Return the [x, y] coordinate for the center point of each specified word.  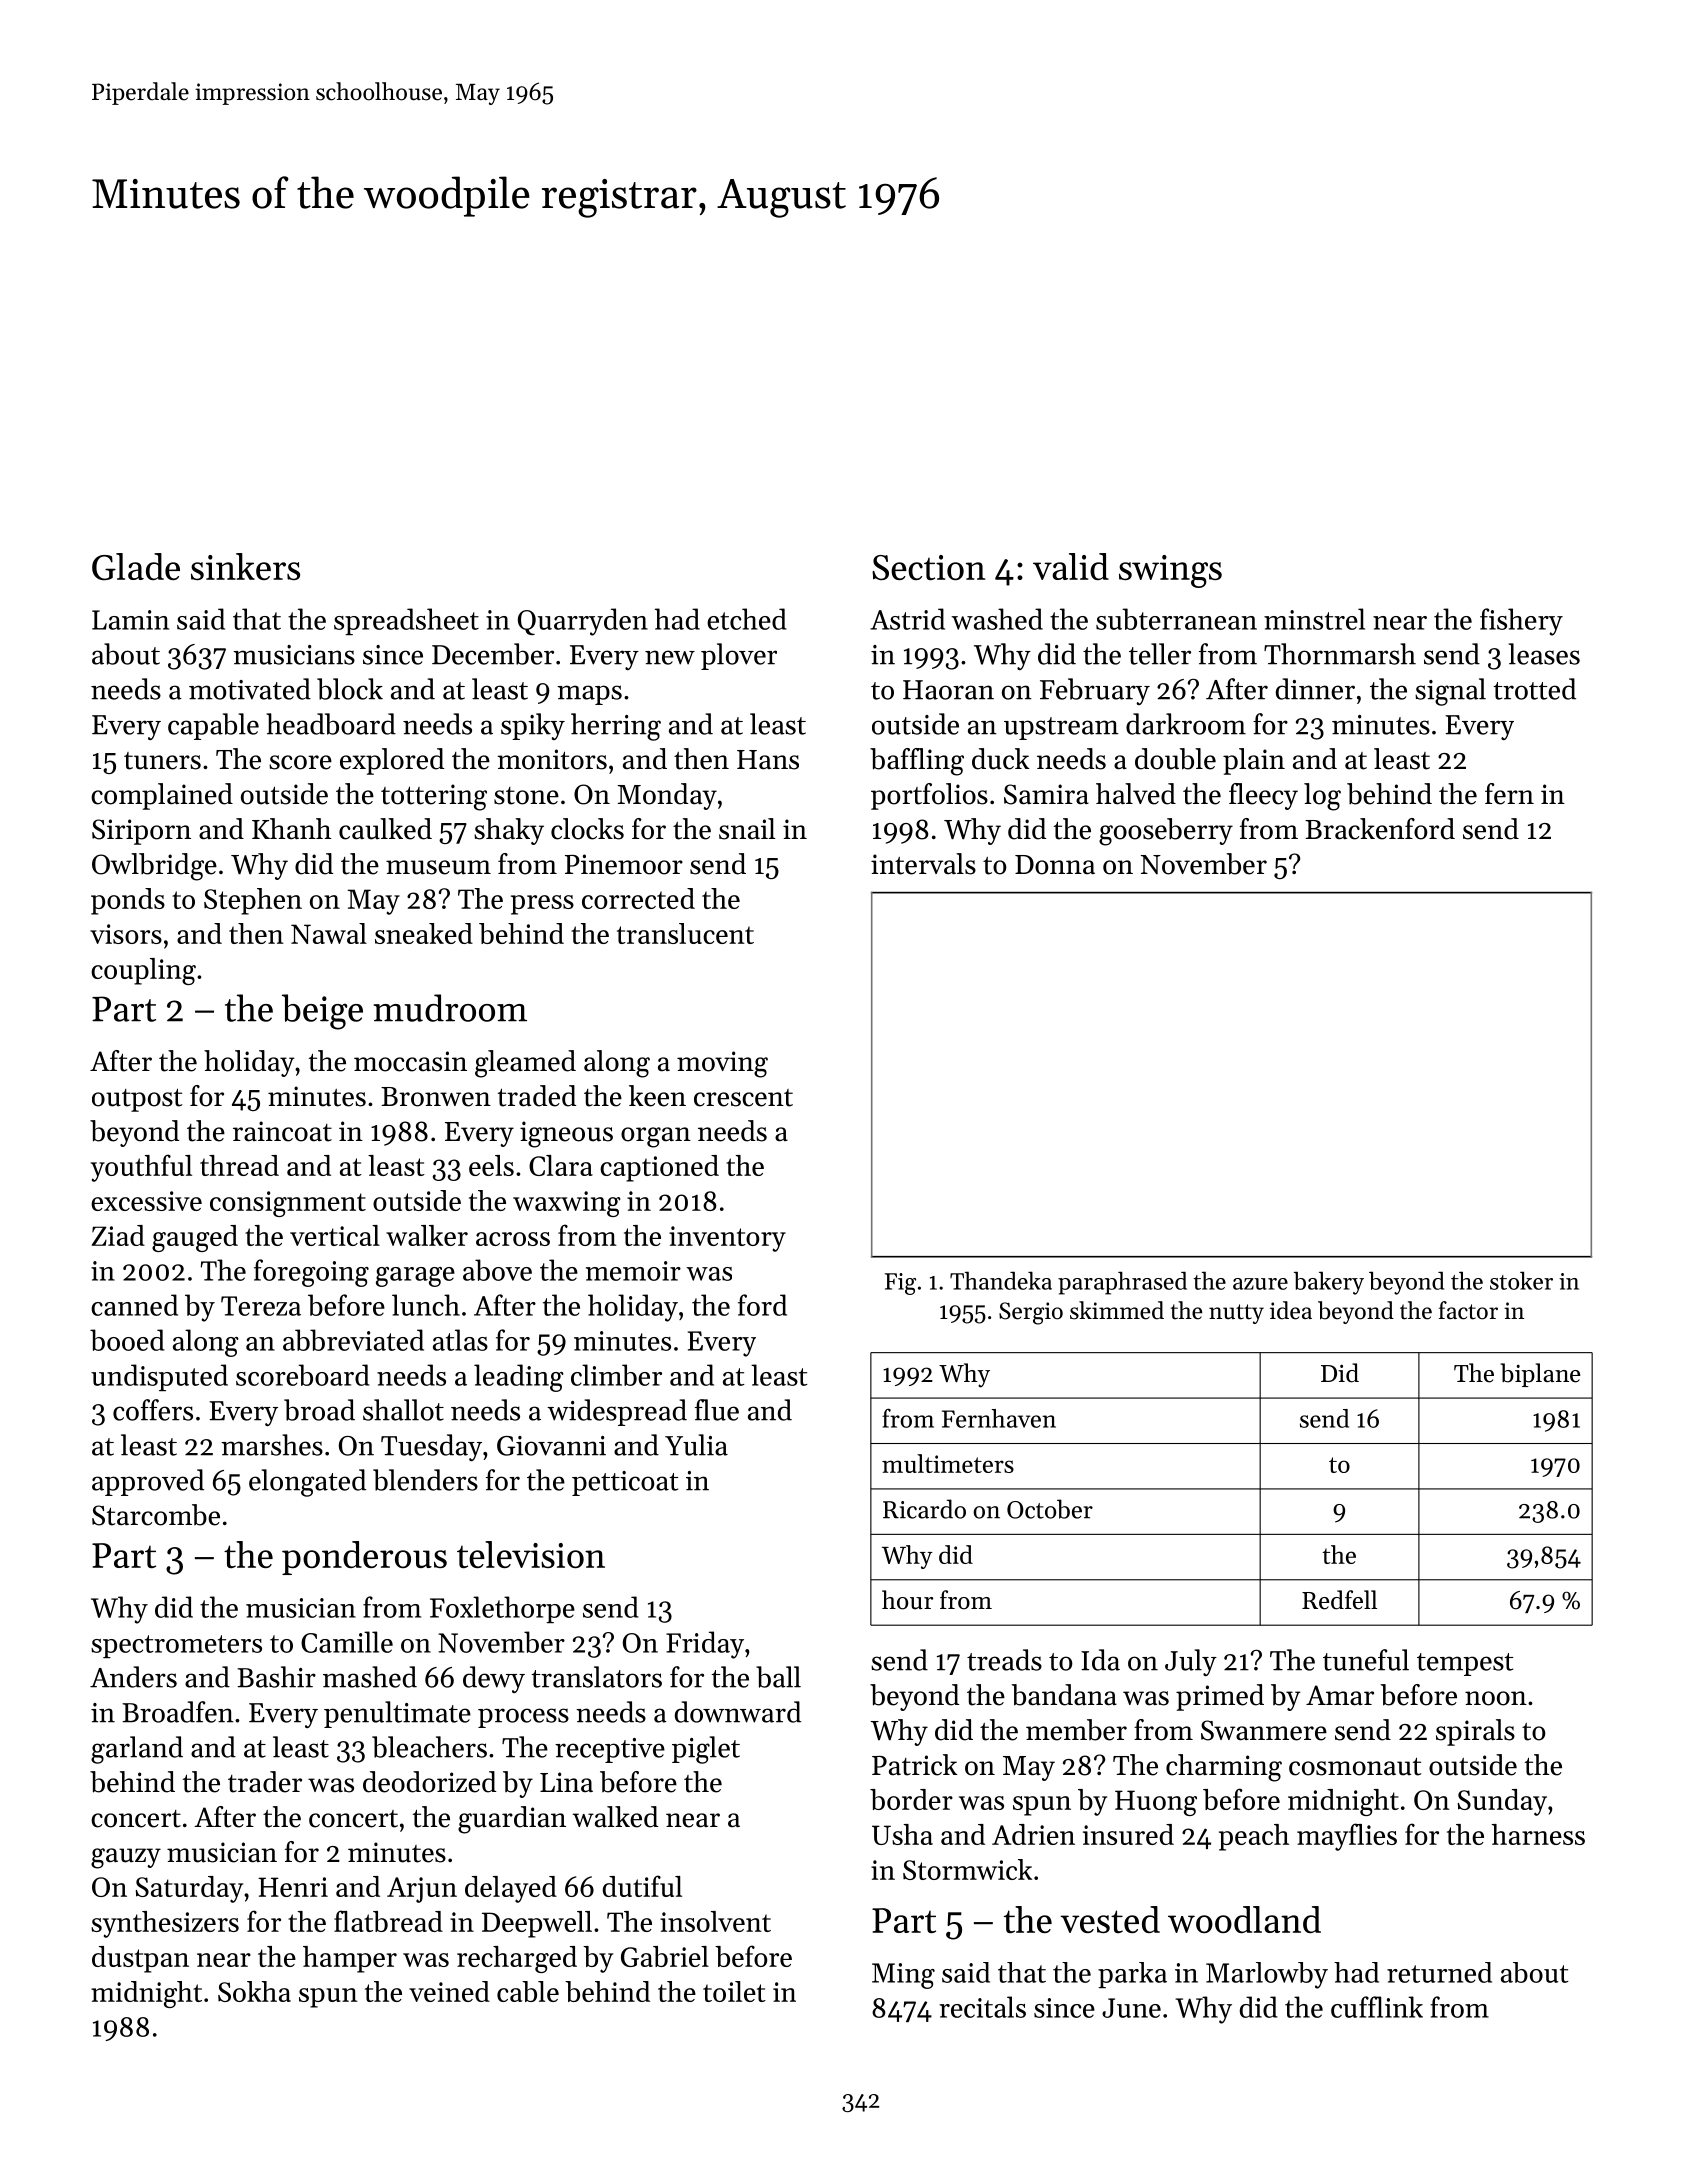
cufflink [1377, 2007]
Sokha [254, 1991]
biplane [1540, 1375]
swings [1170, 571]
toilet [734, 1991]
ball [778, 1677]
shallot [403, 1410]
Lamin [130, 620]
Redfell [1339, 1600]
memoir [633, 1271]
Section [928, 567]
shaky [509, 831]
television [531, 1554]
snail [747, 829]
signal [1450, 692]
